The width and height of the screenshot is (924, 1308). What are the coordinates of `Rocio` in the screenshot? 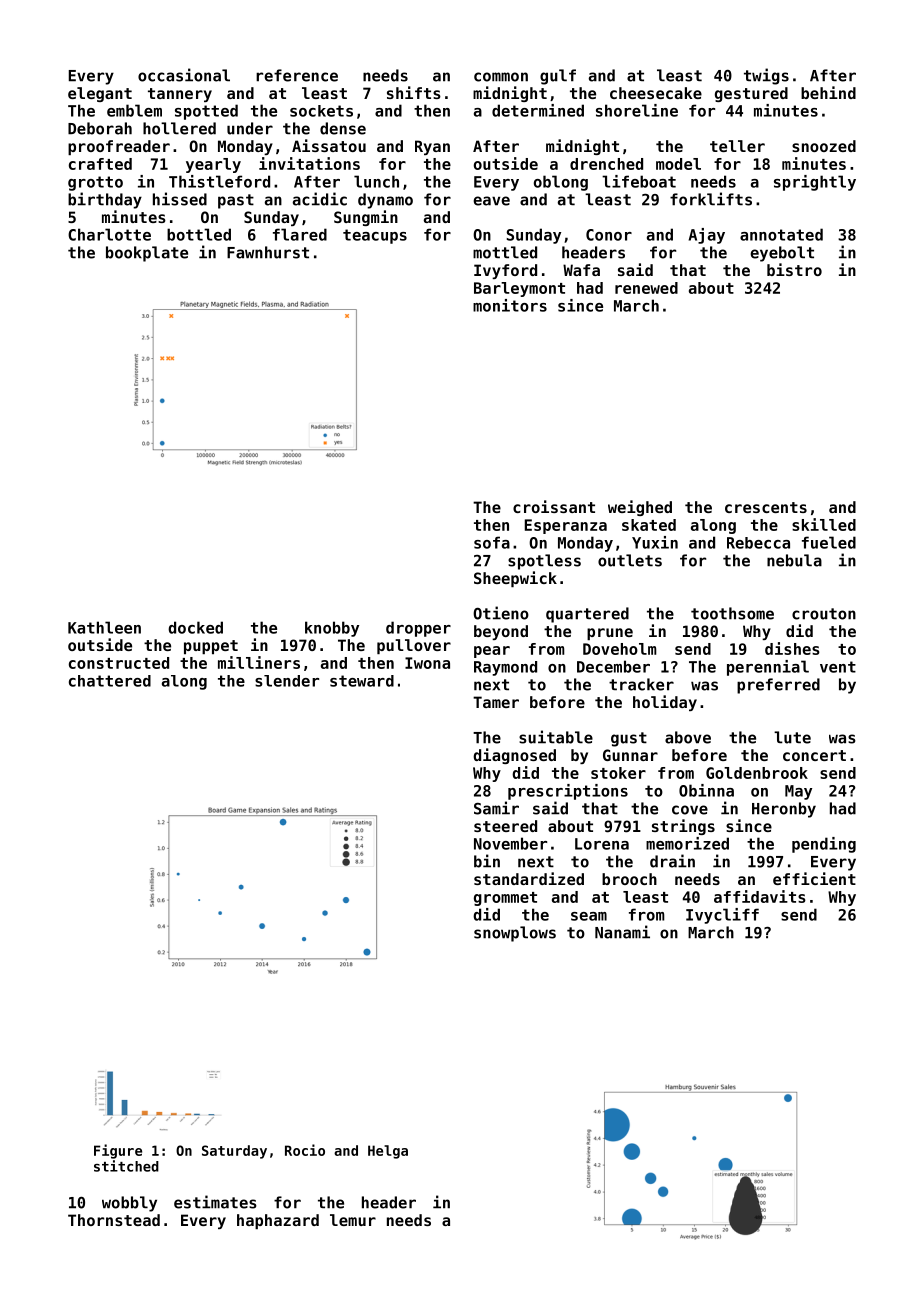 It's located at (305, 1150).
